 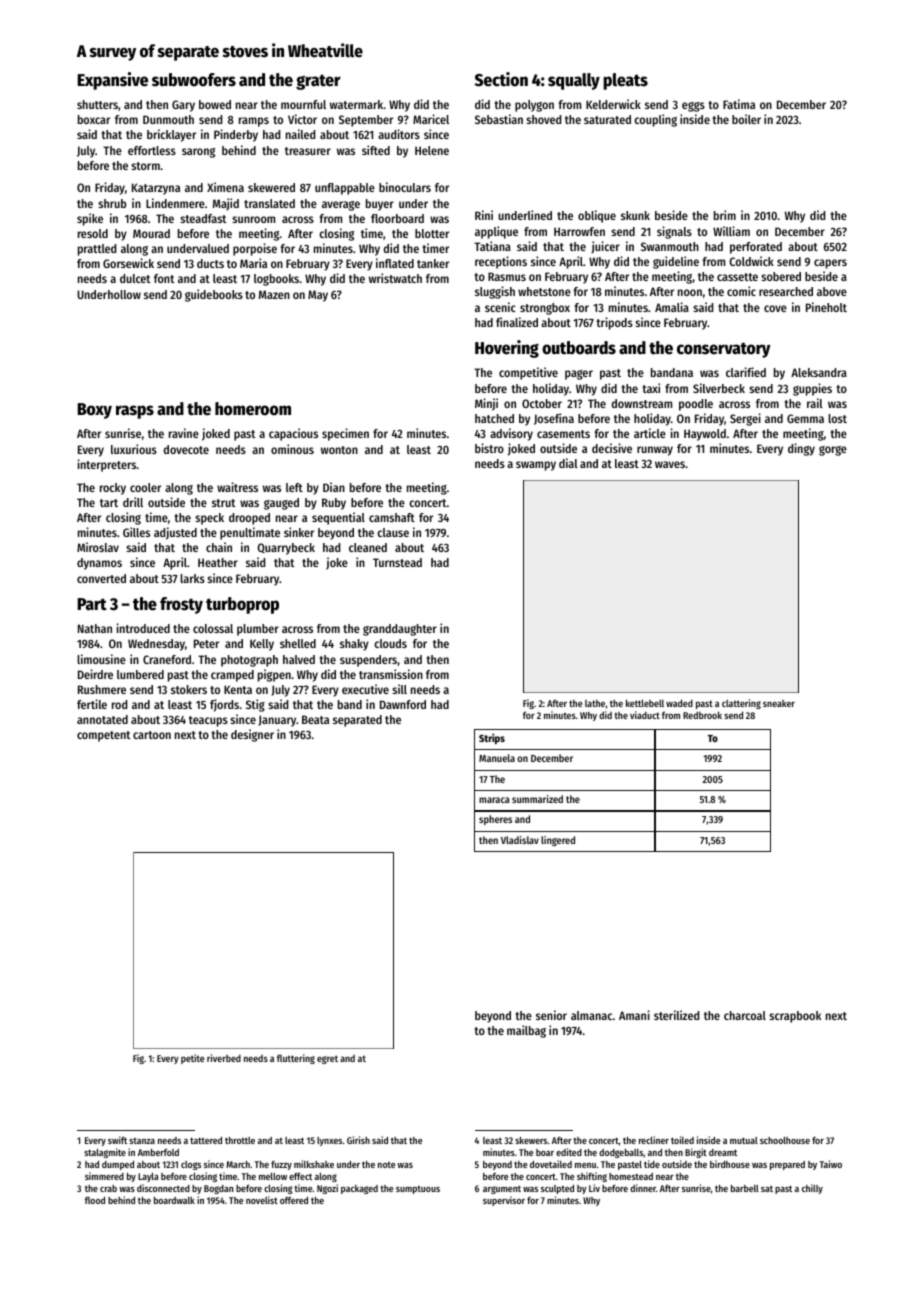 I want to click on grater, so click(x=318, y=82).
